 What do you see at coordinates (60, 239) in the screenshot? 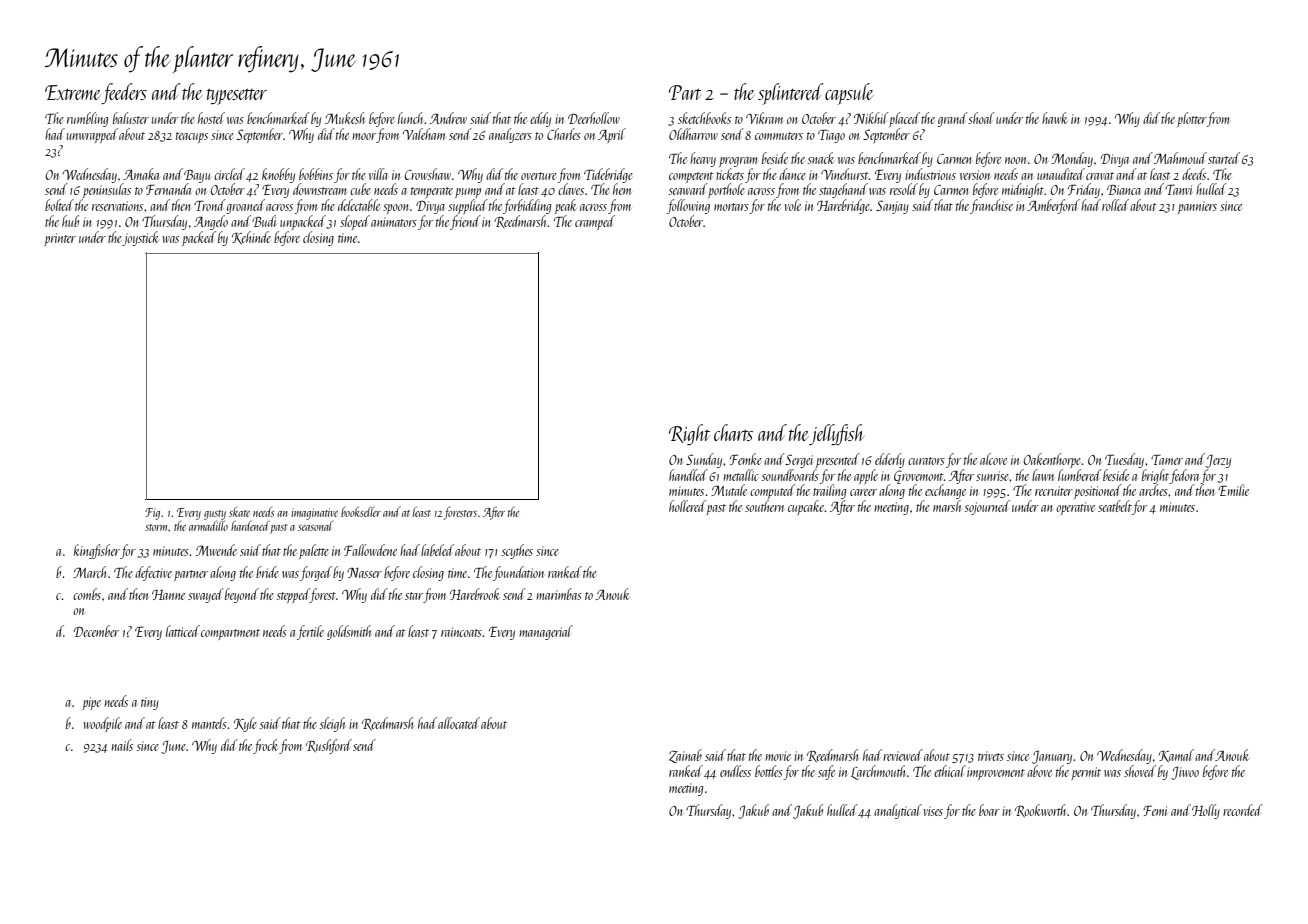
I see `printer` at bounding box center [60, 239].
